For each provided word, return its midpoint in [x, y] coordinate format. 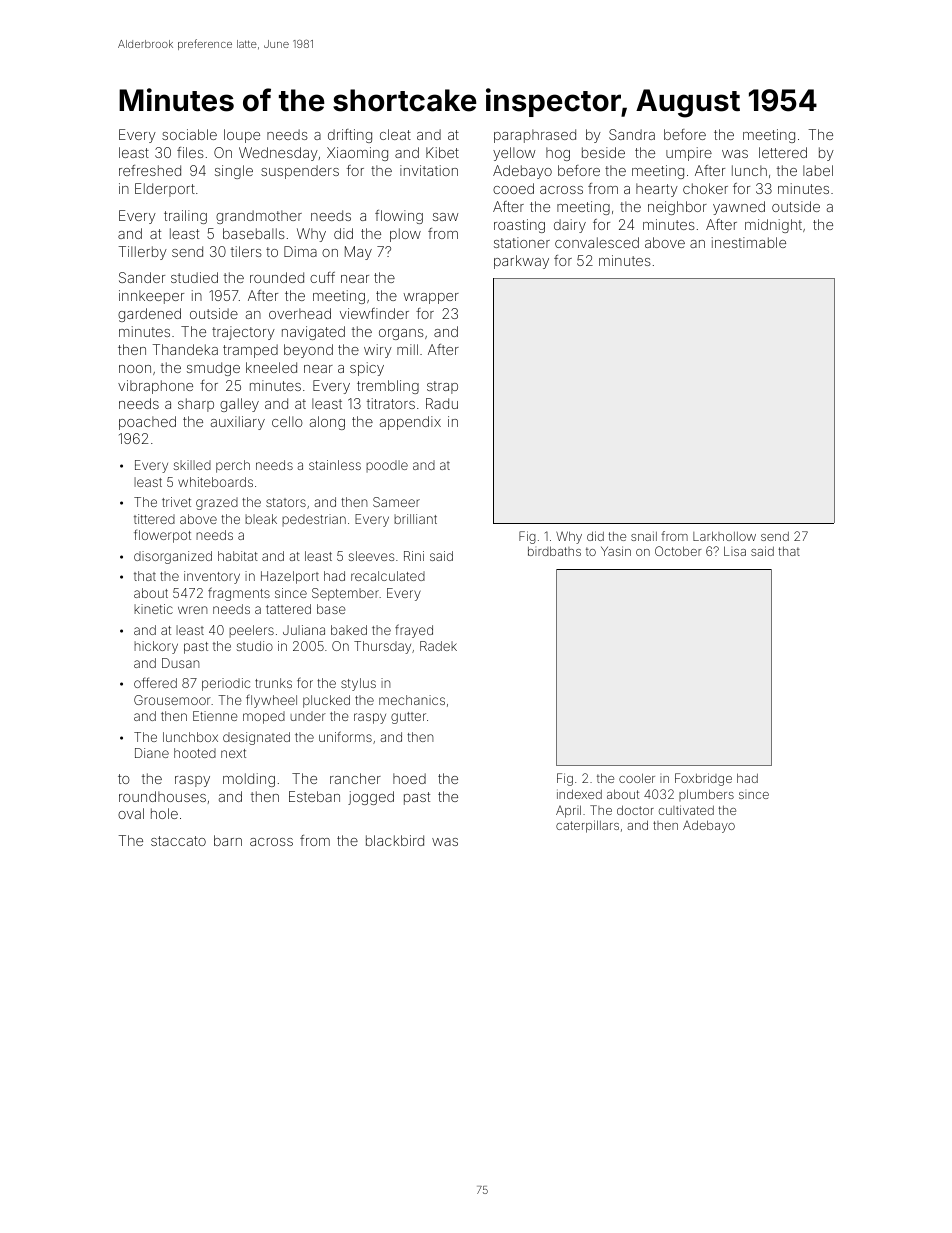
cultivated [686, 810]
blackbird [395, 840]
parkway [521, 262]
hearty [657, 190]
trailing [185, 217]
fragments [239, 594]
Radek [438, 646]
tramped [250, 351]
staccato [178, 841]
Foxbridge [703, 779]
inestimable [749, 242]
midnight [773, 226]
